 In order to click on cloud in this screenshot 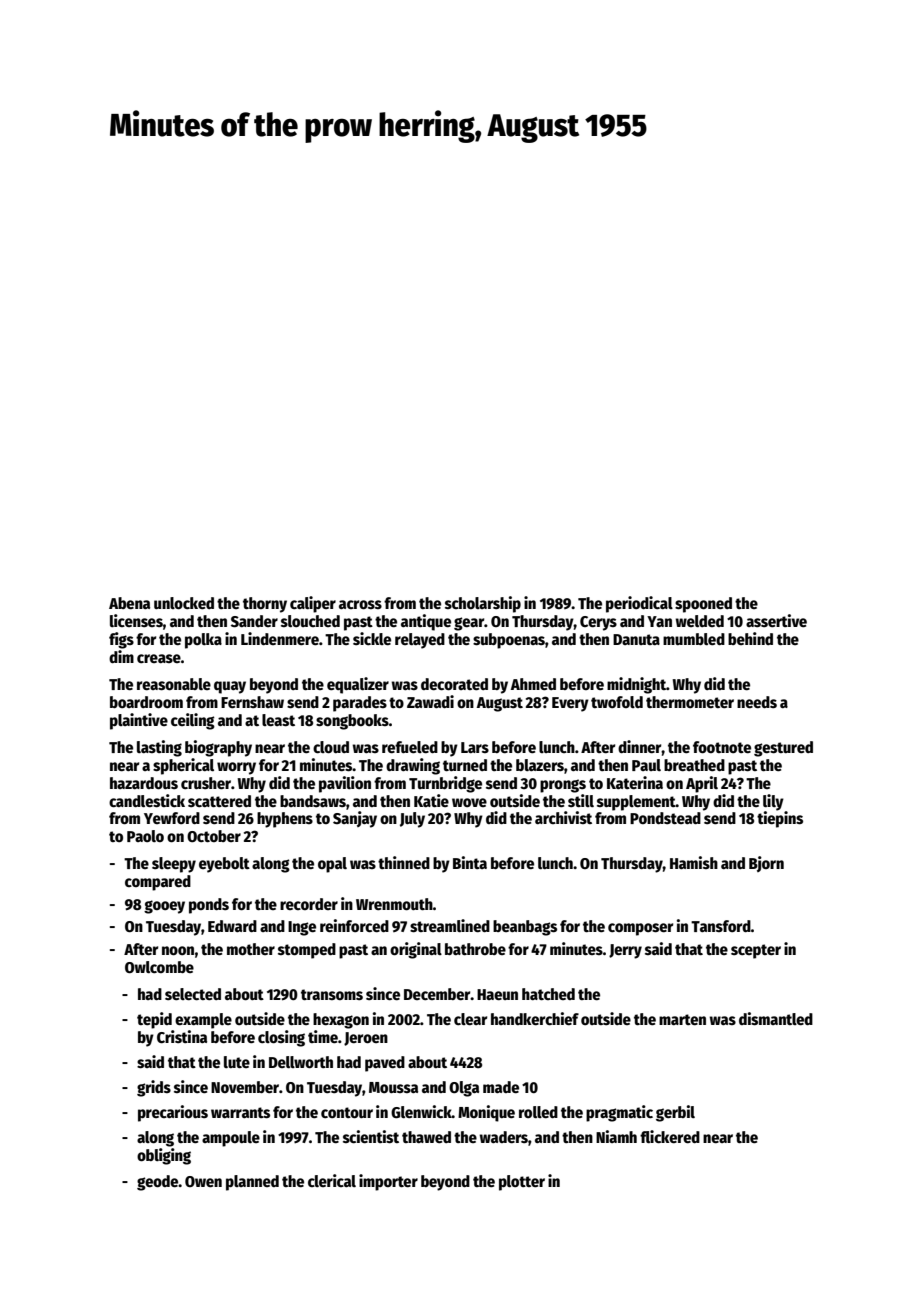, I will do `click(331, 747)`.
